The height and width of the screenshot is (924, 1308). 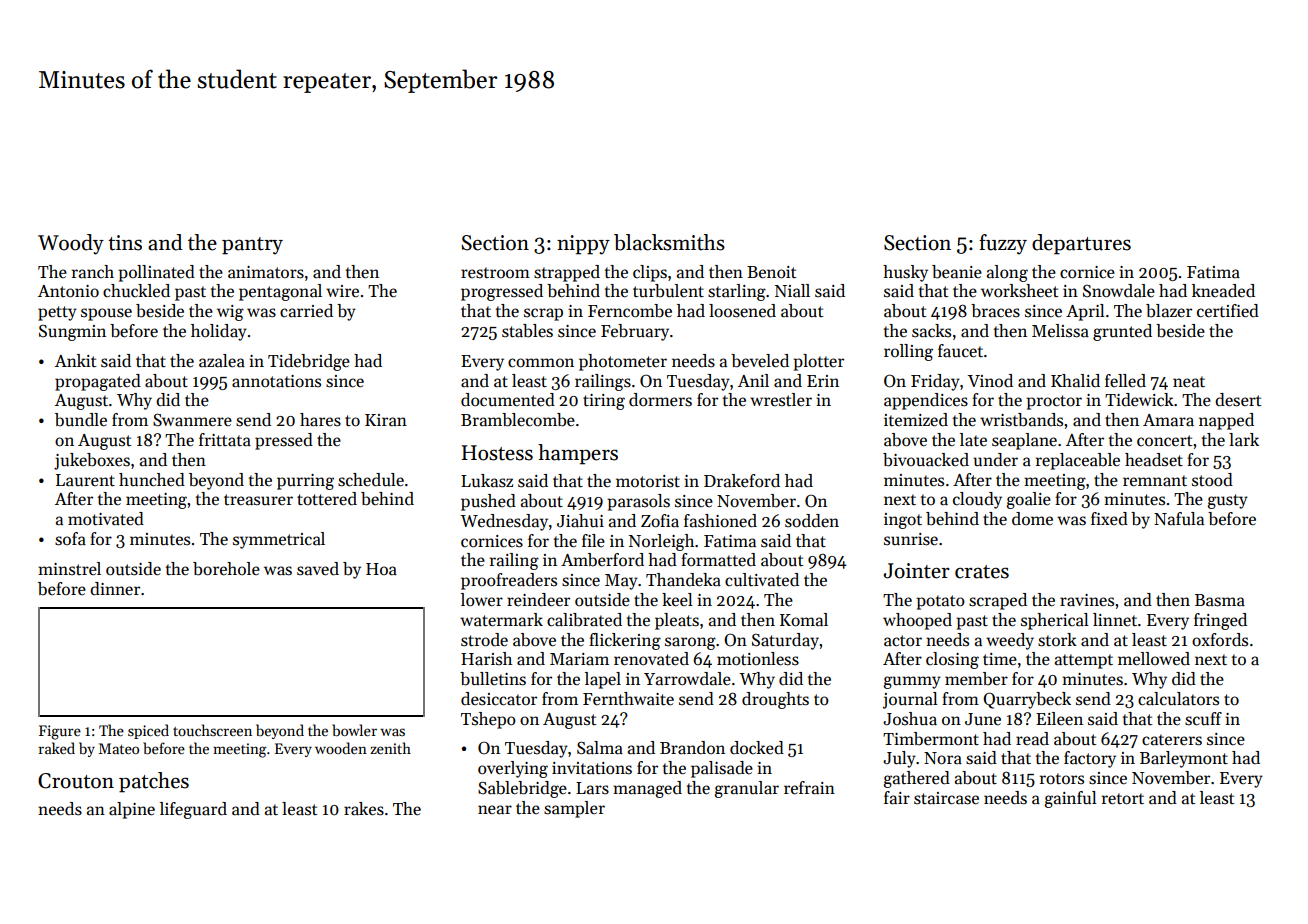 What do you see at coordinates (804, 620) in the screenshot?
I see `Komal` at bounding box center [804, 620].
